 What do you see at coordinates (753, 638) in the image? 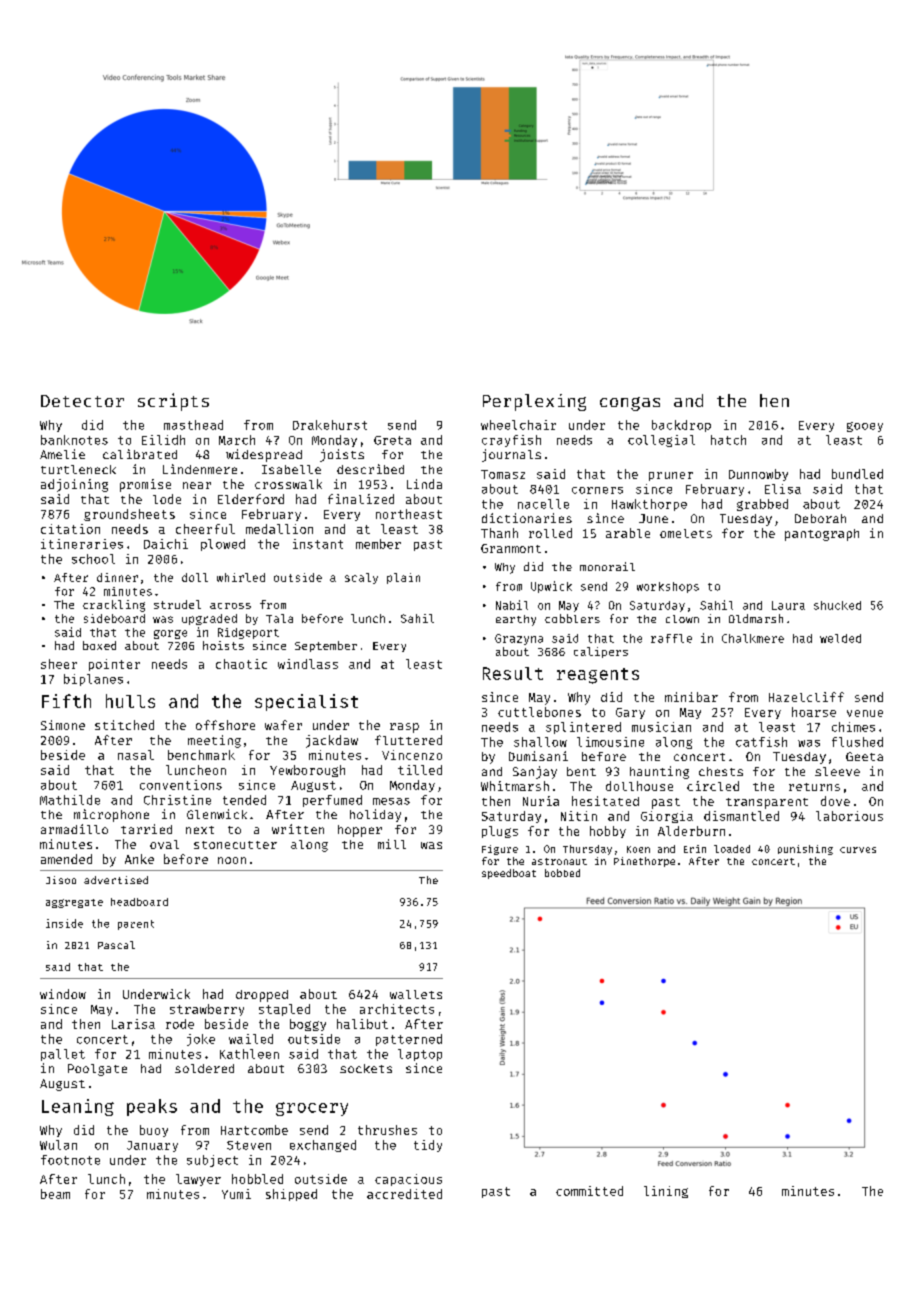
I see `Chalkmere` at bounding box center [753, 638].
